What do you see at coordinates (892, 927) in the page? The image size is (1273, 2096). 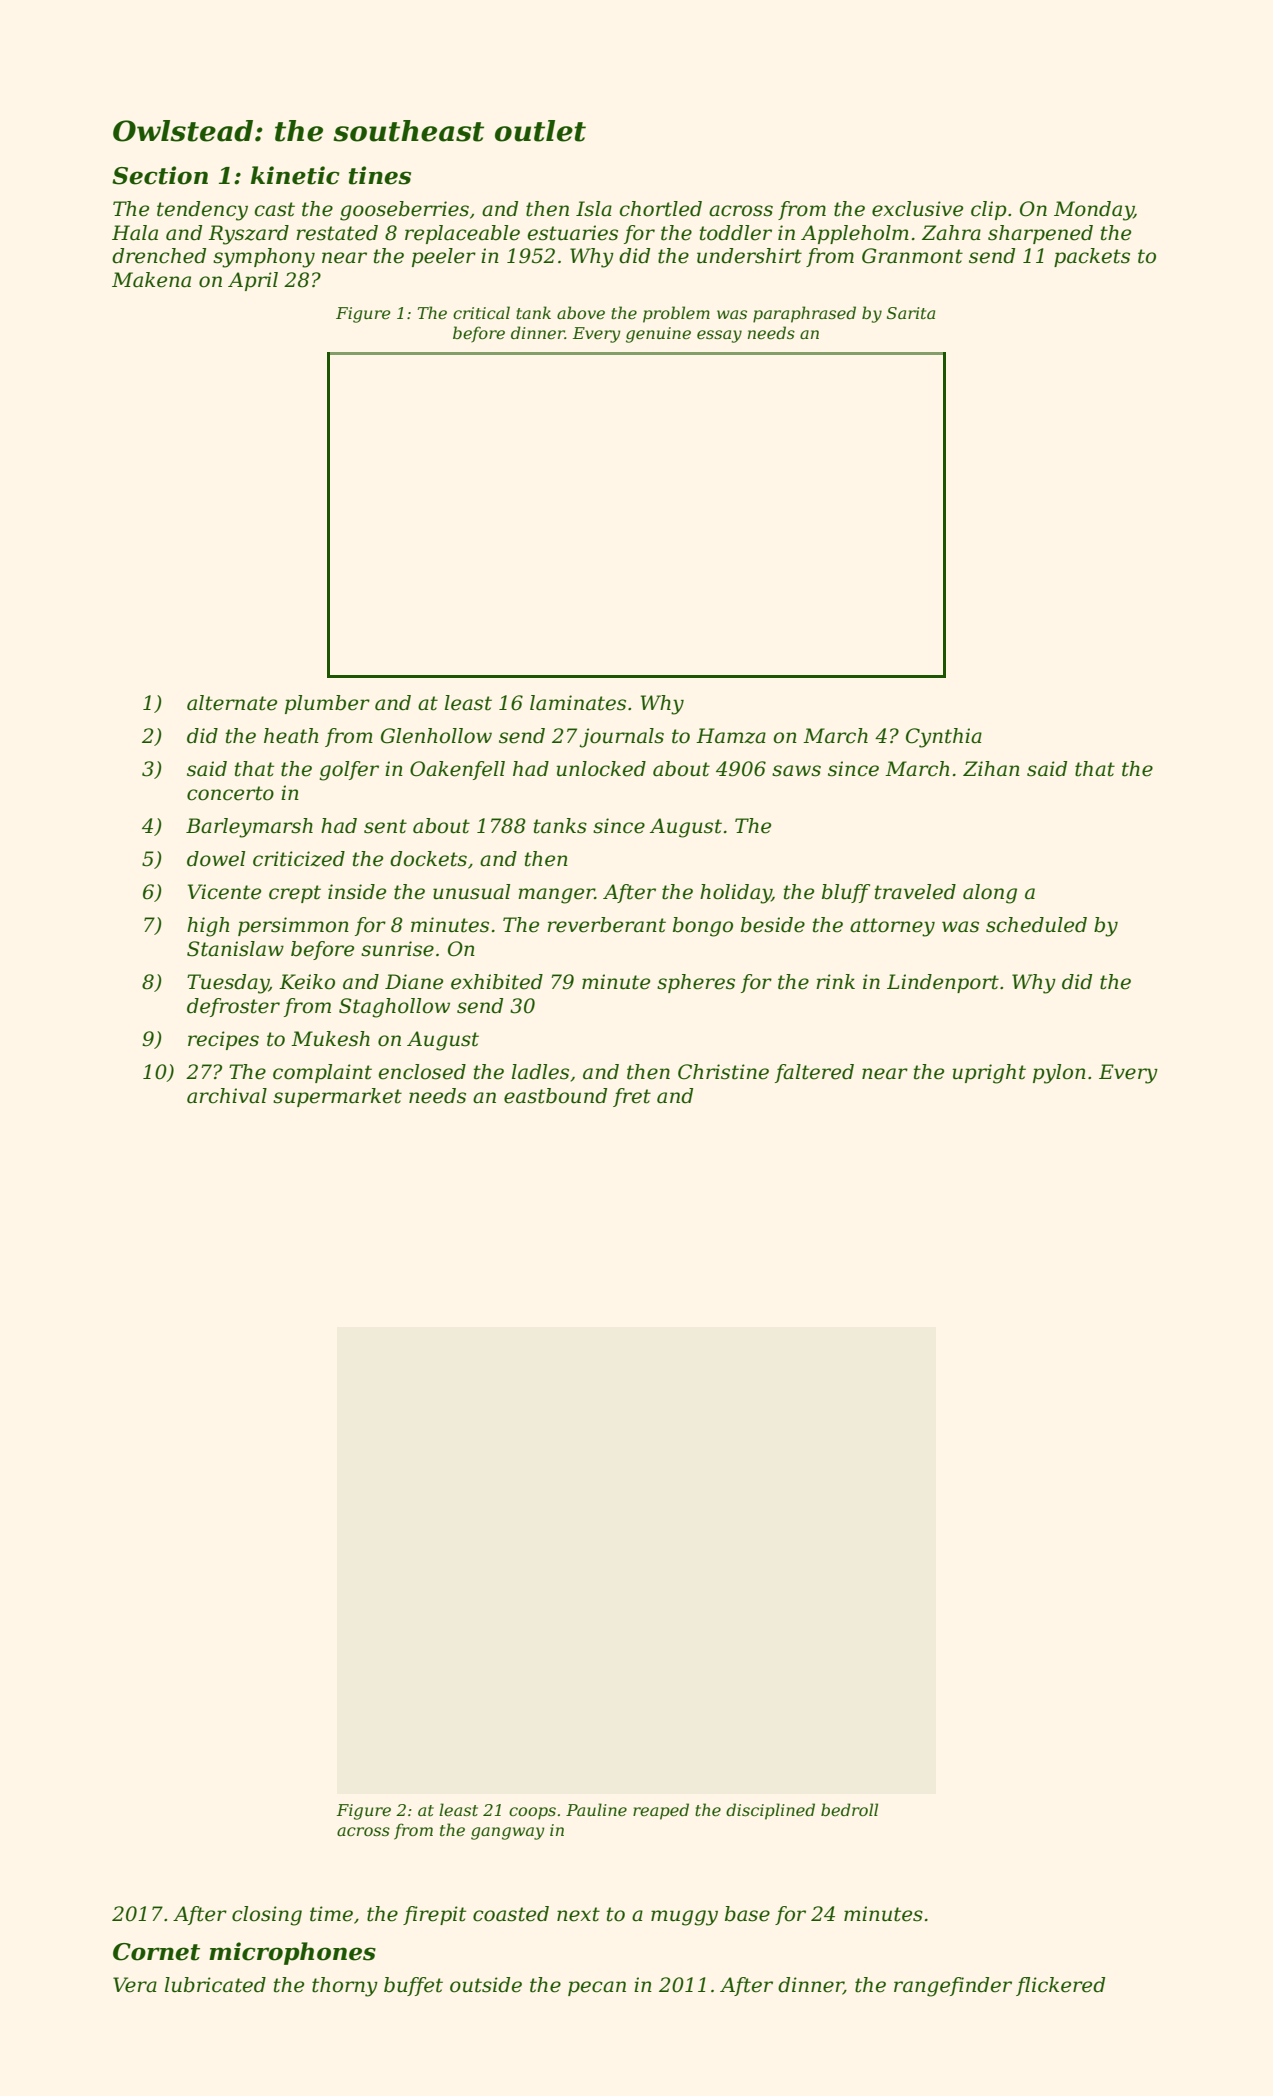 I see `attorney` at bounding box center [892, 927].
